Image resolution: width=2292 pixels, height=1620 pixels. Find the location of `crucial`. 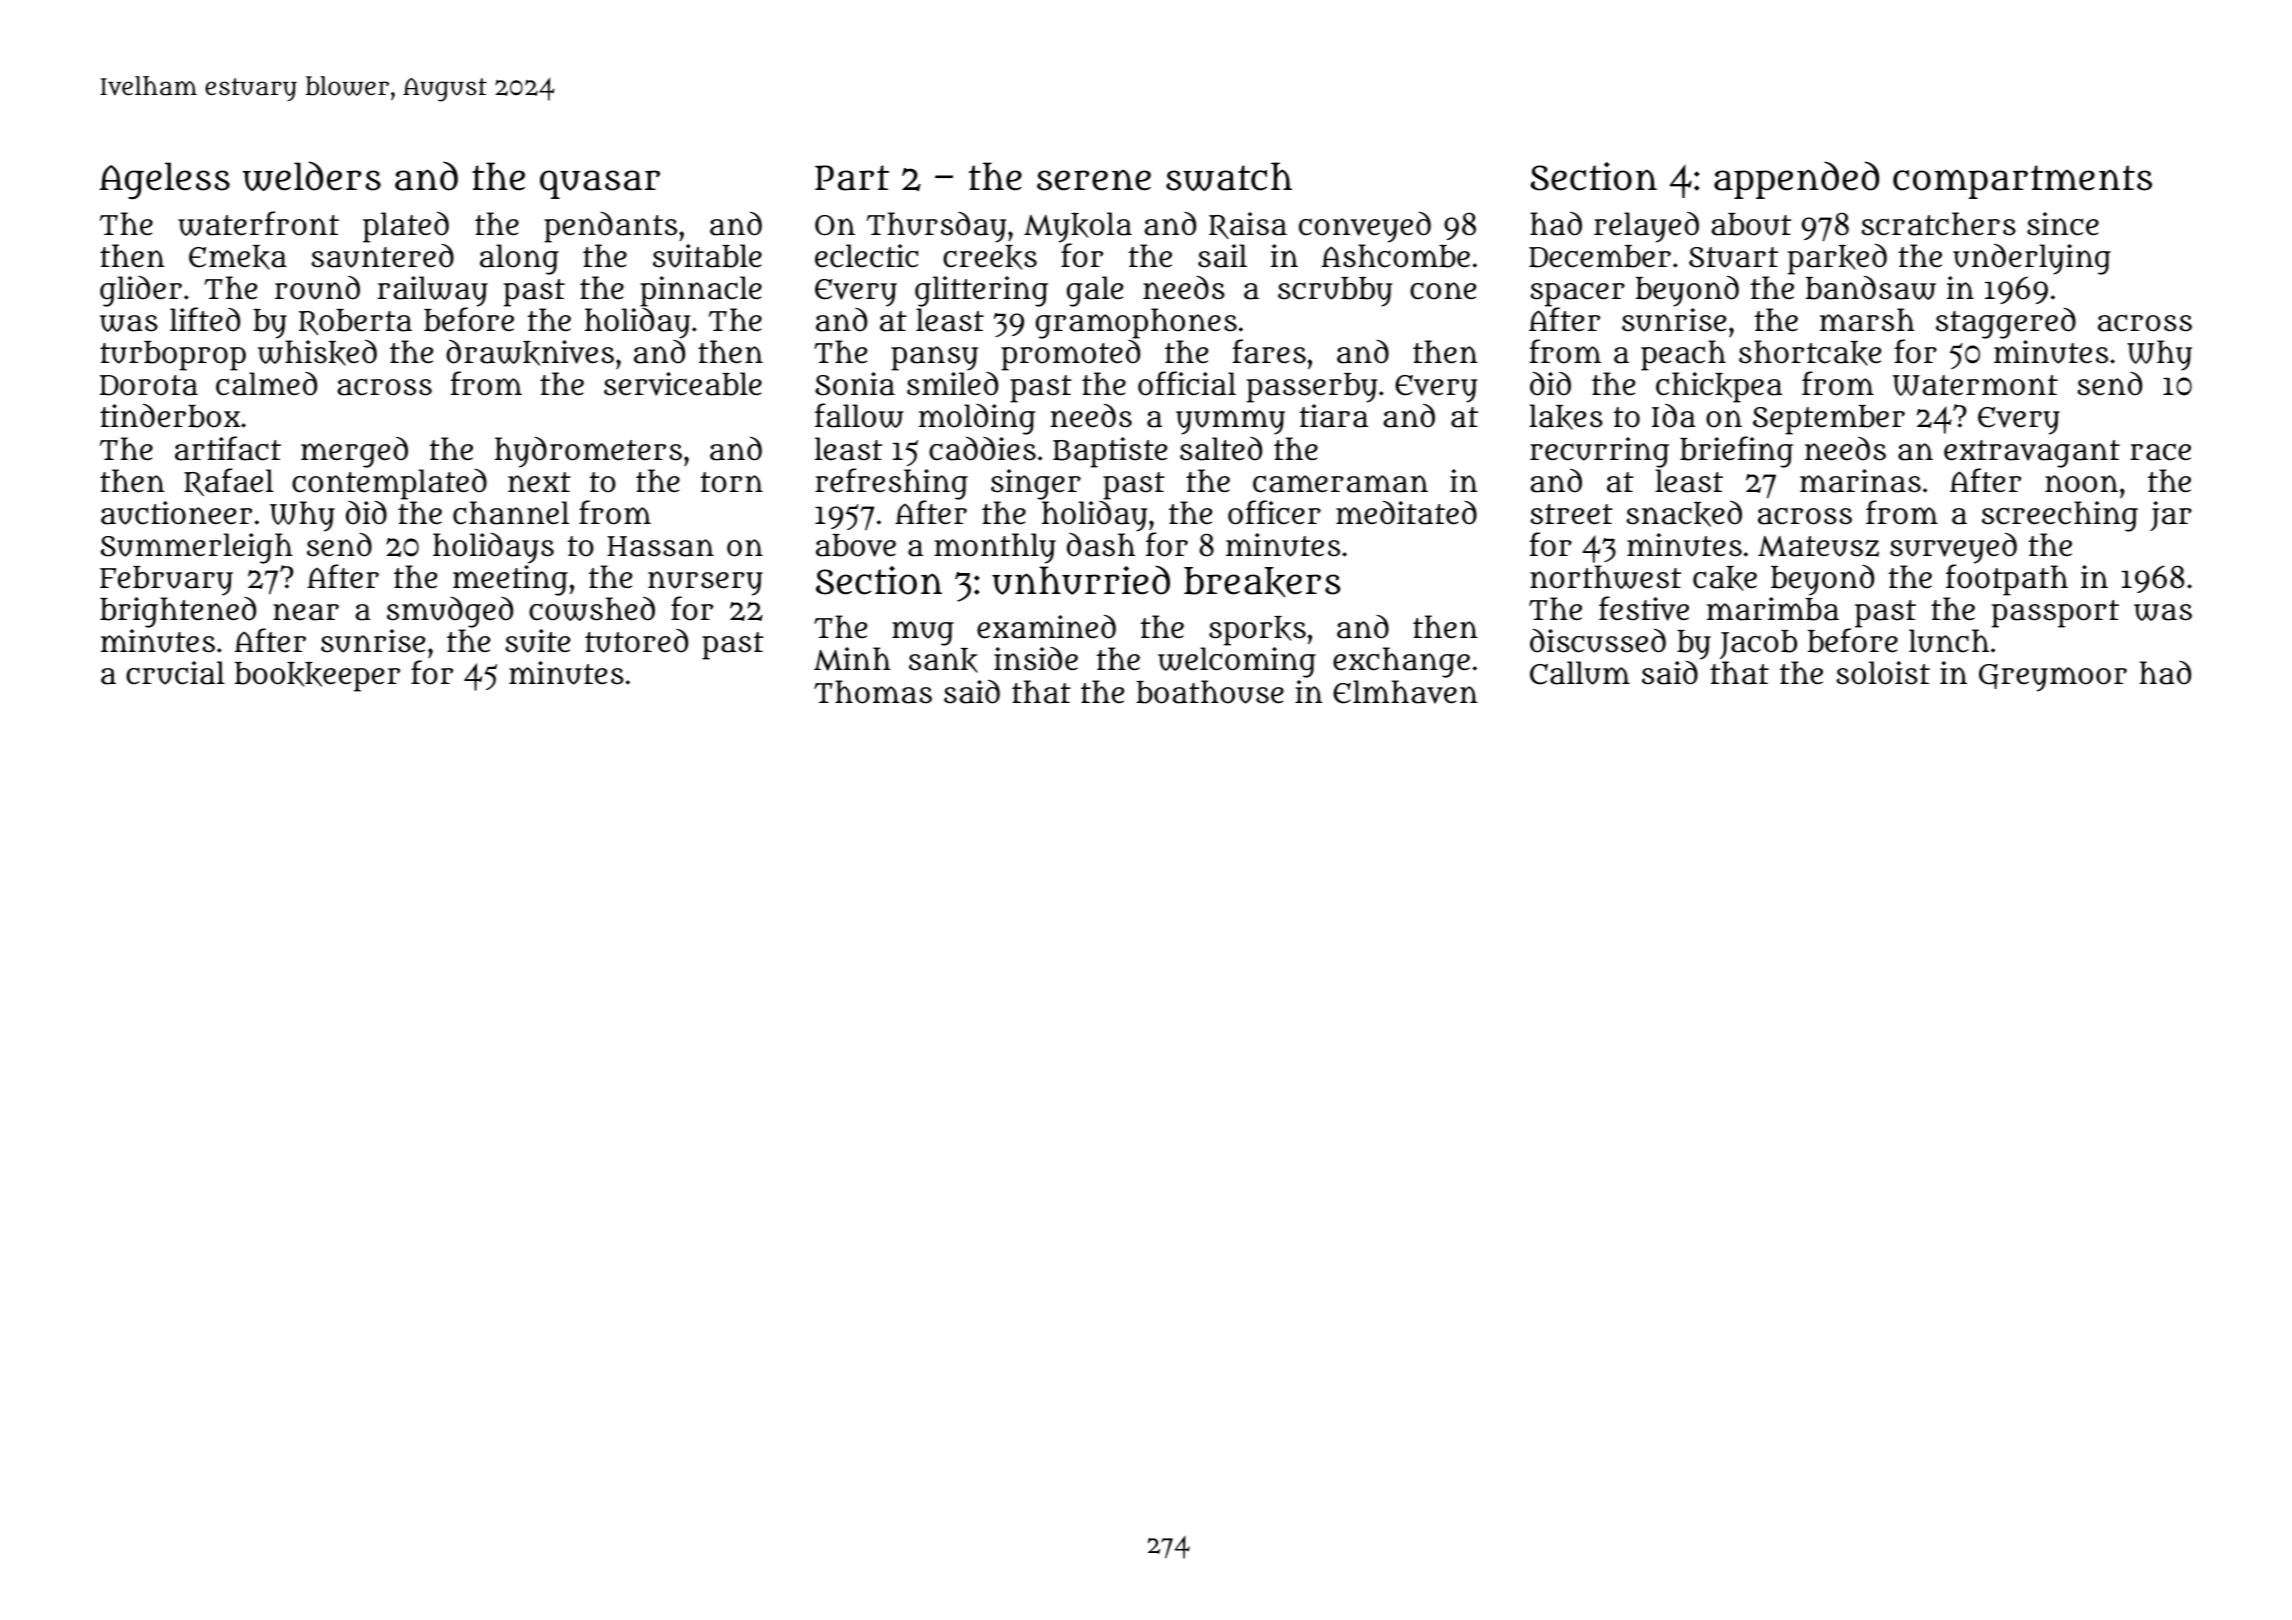

crucial is located at coordinates (175, 673).
